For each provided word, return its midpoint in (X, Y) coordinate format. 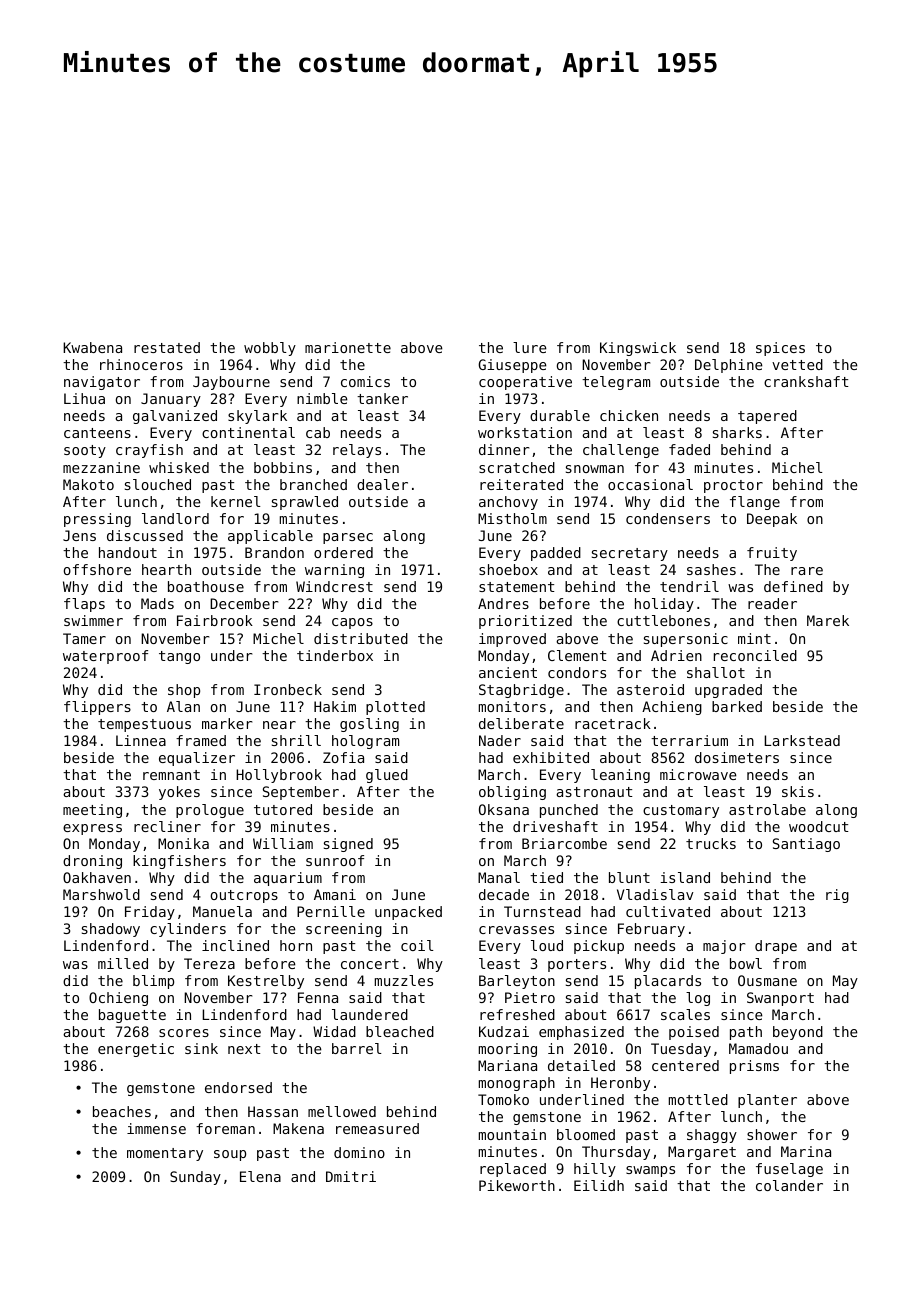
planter (767, 1101)
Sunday (195, 1178)
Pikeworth (517, 1185)
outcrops (244, 896)
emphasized (581, 1033)
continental (248, 432)
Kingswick (638, 349)
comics (365, 381)
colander (789, 1185)
